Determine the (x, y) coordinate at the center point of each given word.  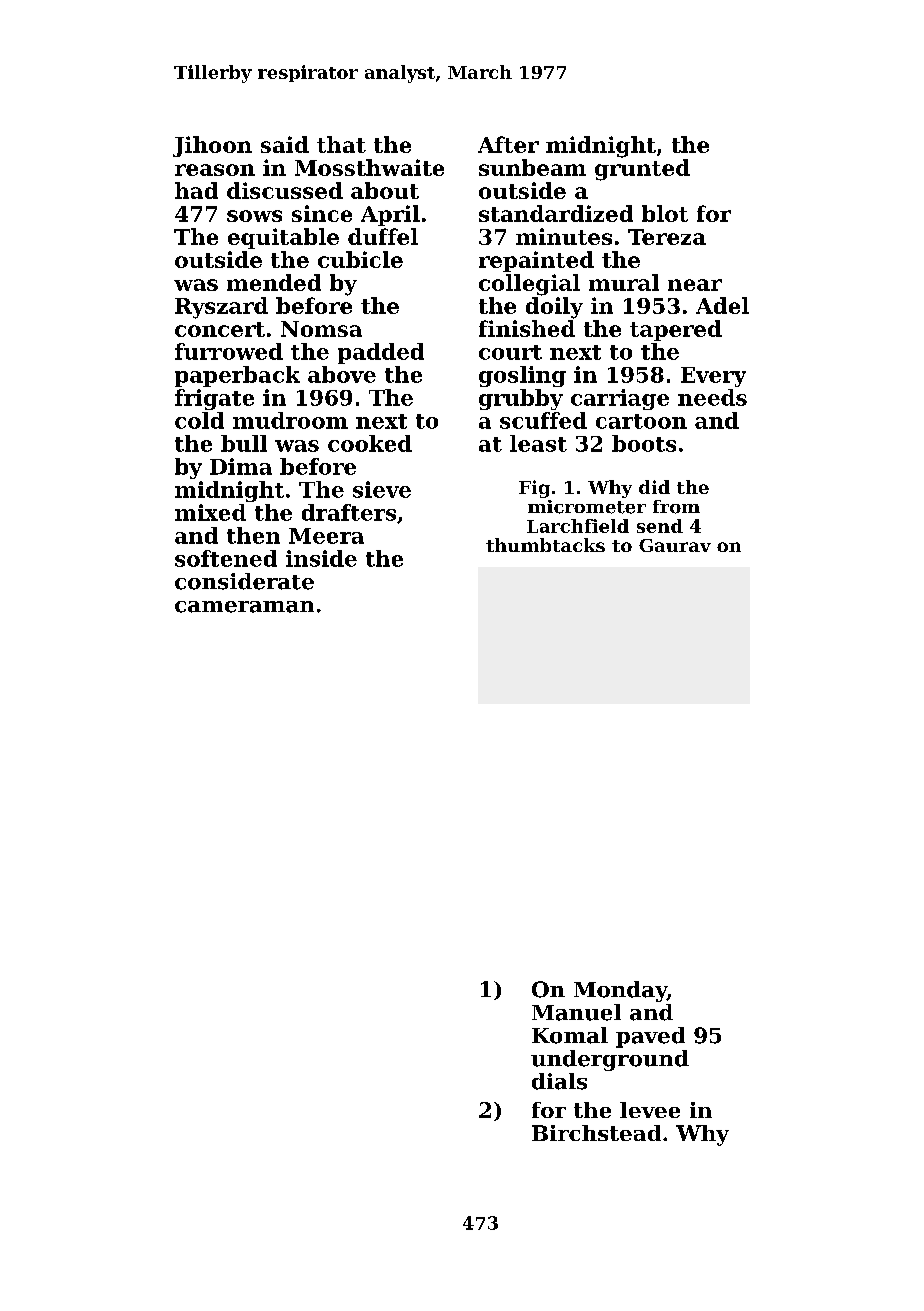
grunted (642, 170)
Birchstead (596, 1133)
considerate (244, 581)
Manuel (576, 1012)
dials (559, 1081)
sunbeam (532, 167)
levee (650, 1110)
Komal (570, 1035)
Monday (620, 991)
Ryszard (221, 308)
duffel (383, 236)
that (341, 144)
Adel (722, 305)
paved (650, 1037)
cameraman (244, 607)
